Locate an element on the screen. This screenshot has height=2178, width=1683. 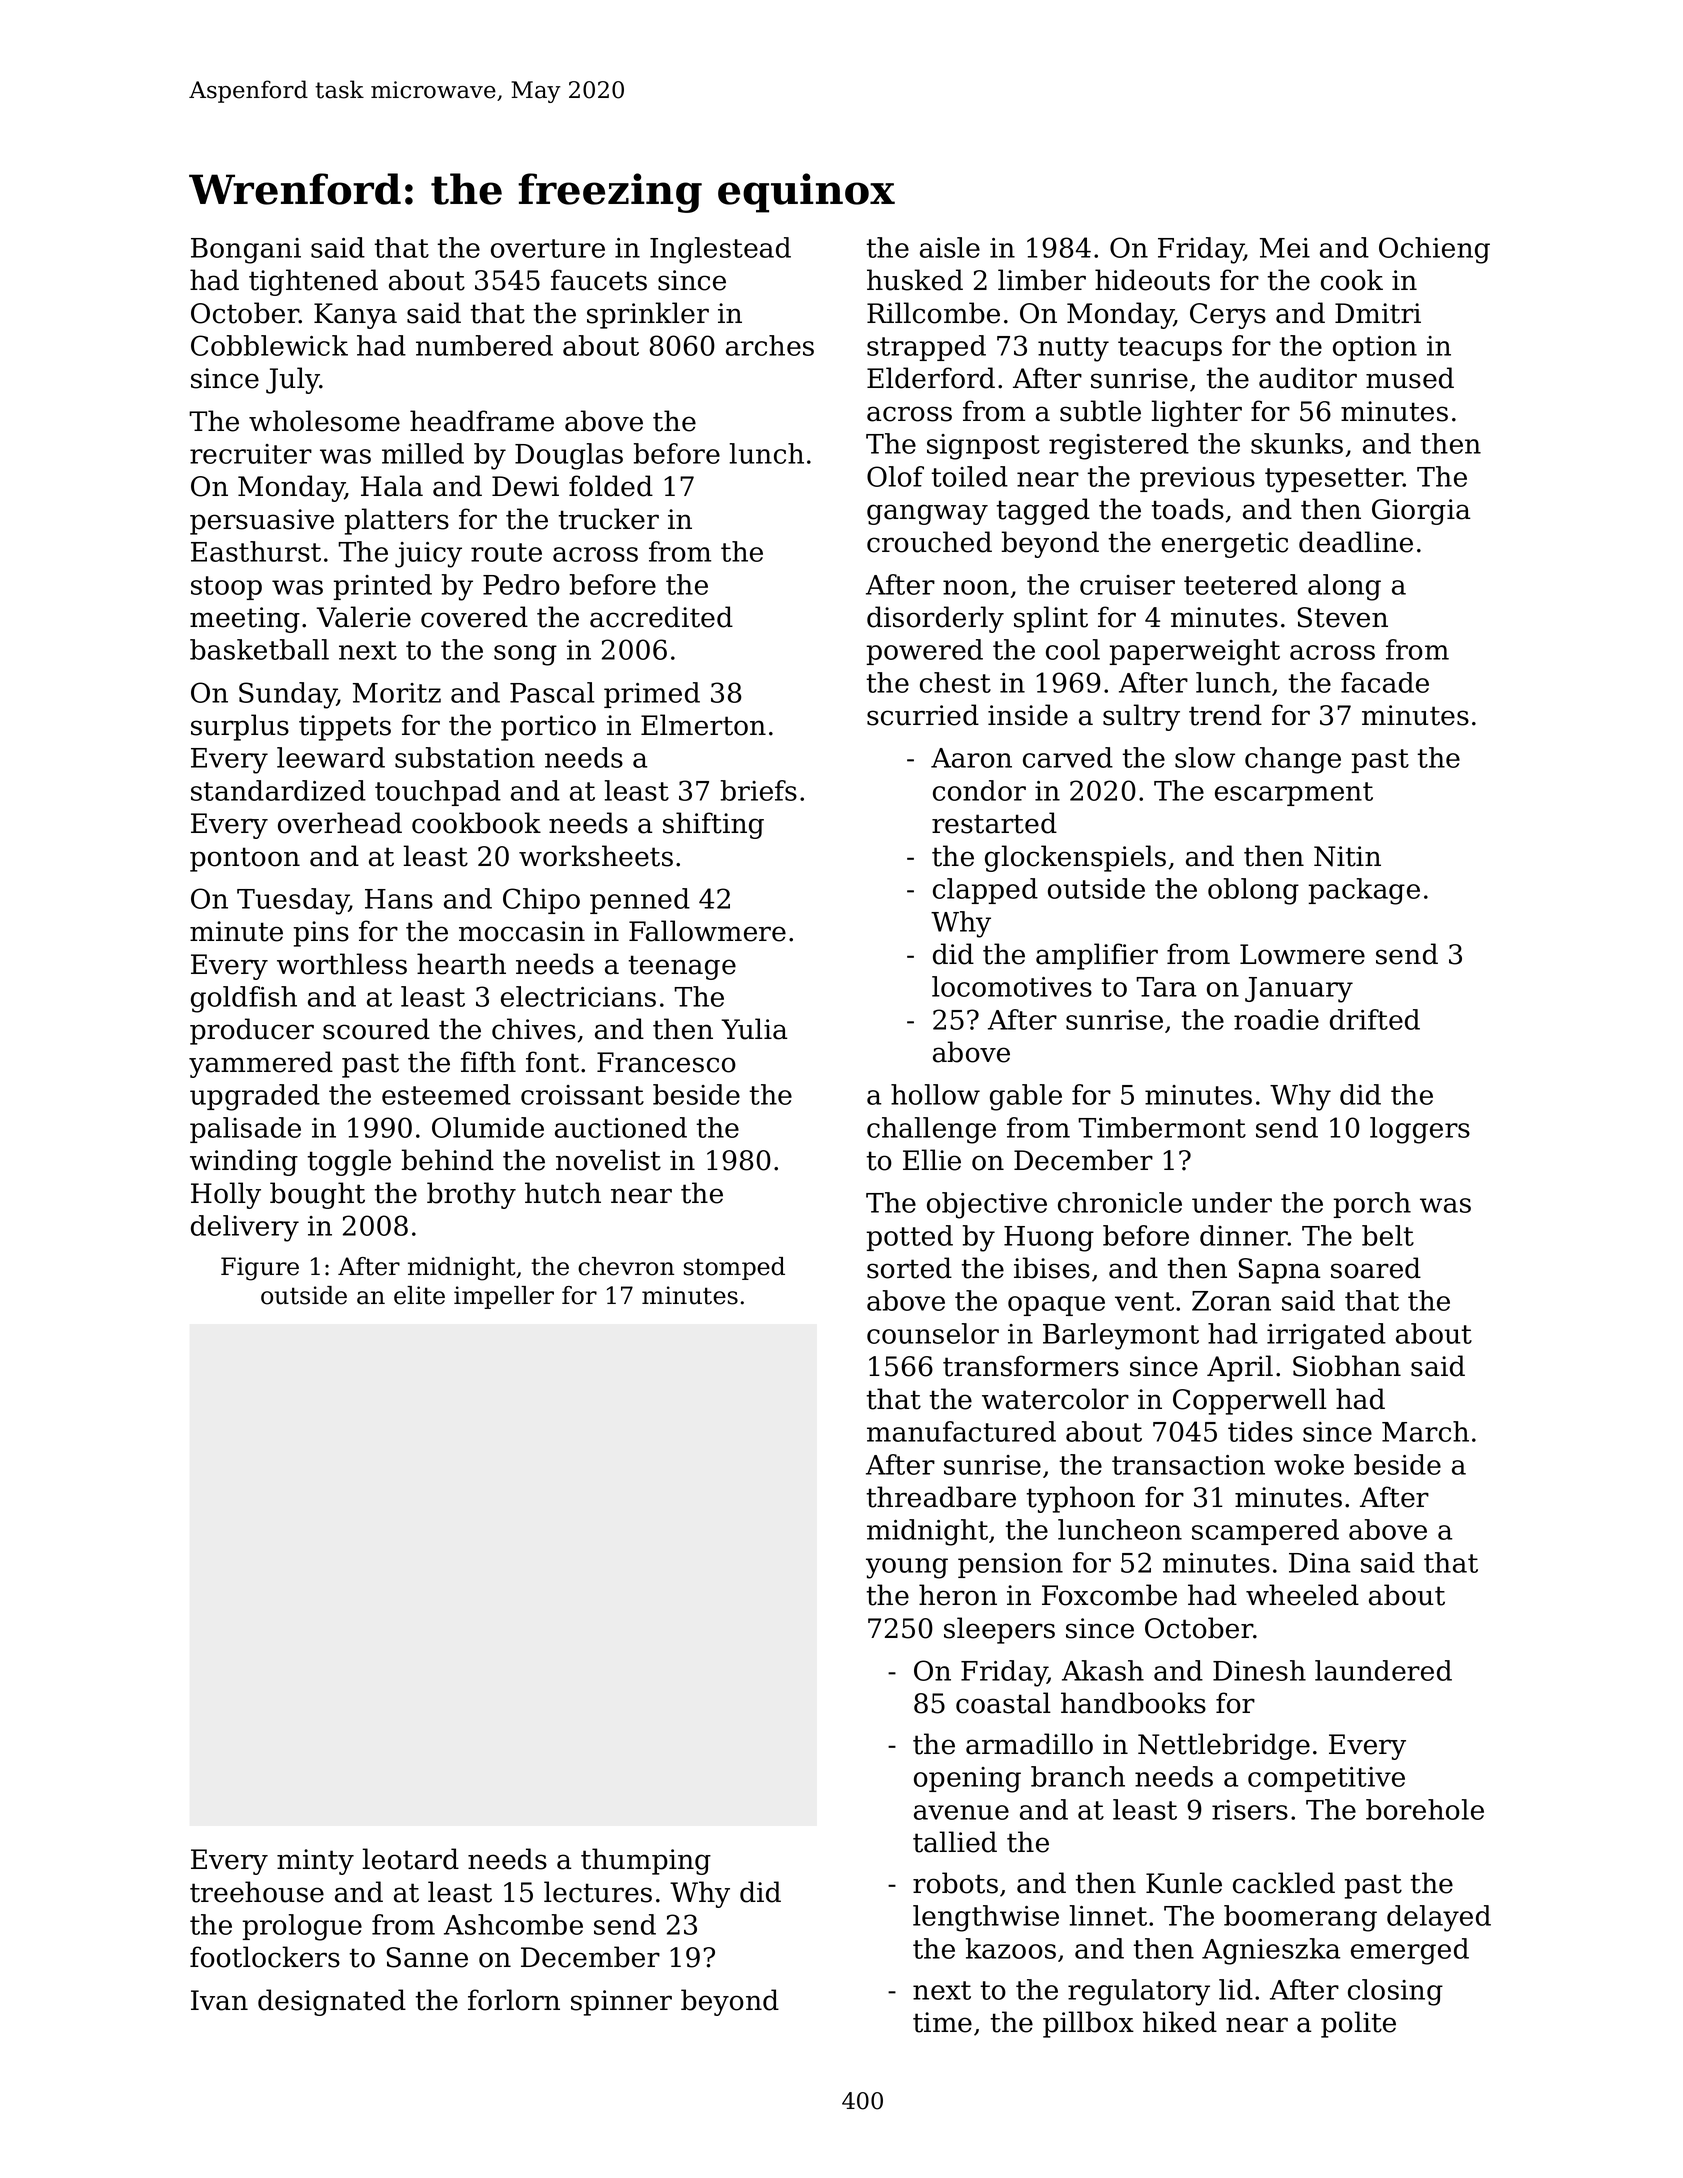
minty is located at coordinates (315, 1862).
